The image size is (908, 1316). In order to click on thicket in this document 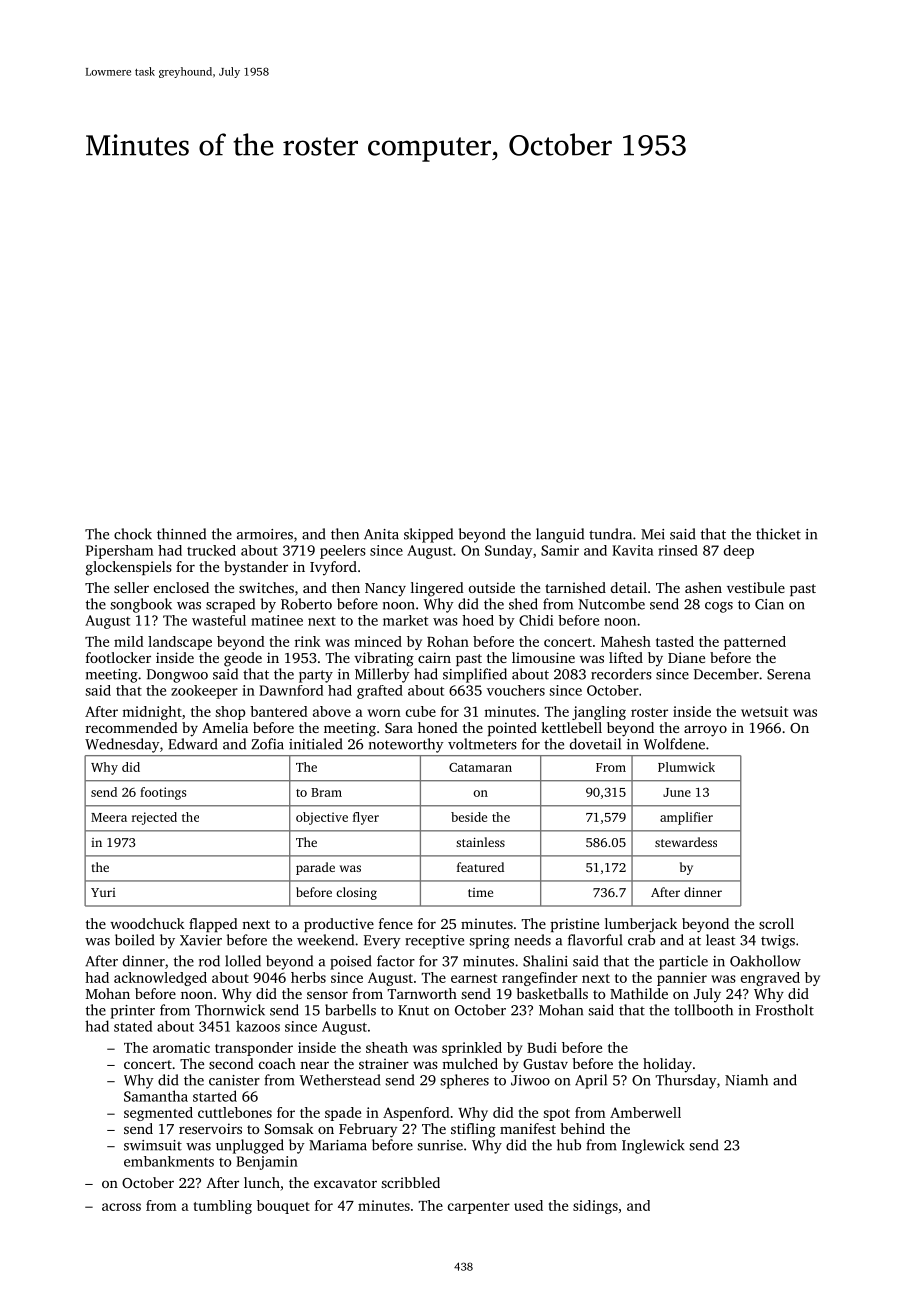, I will do `click(778, 534)`.
